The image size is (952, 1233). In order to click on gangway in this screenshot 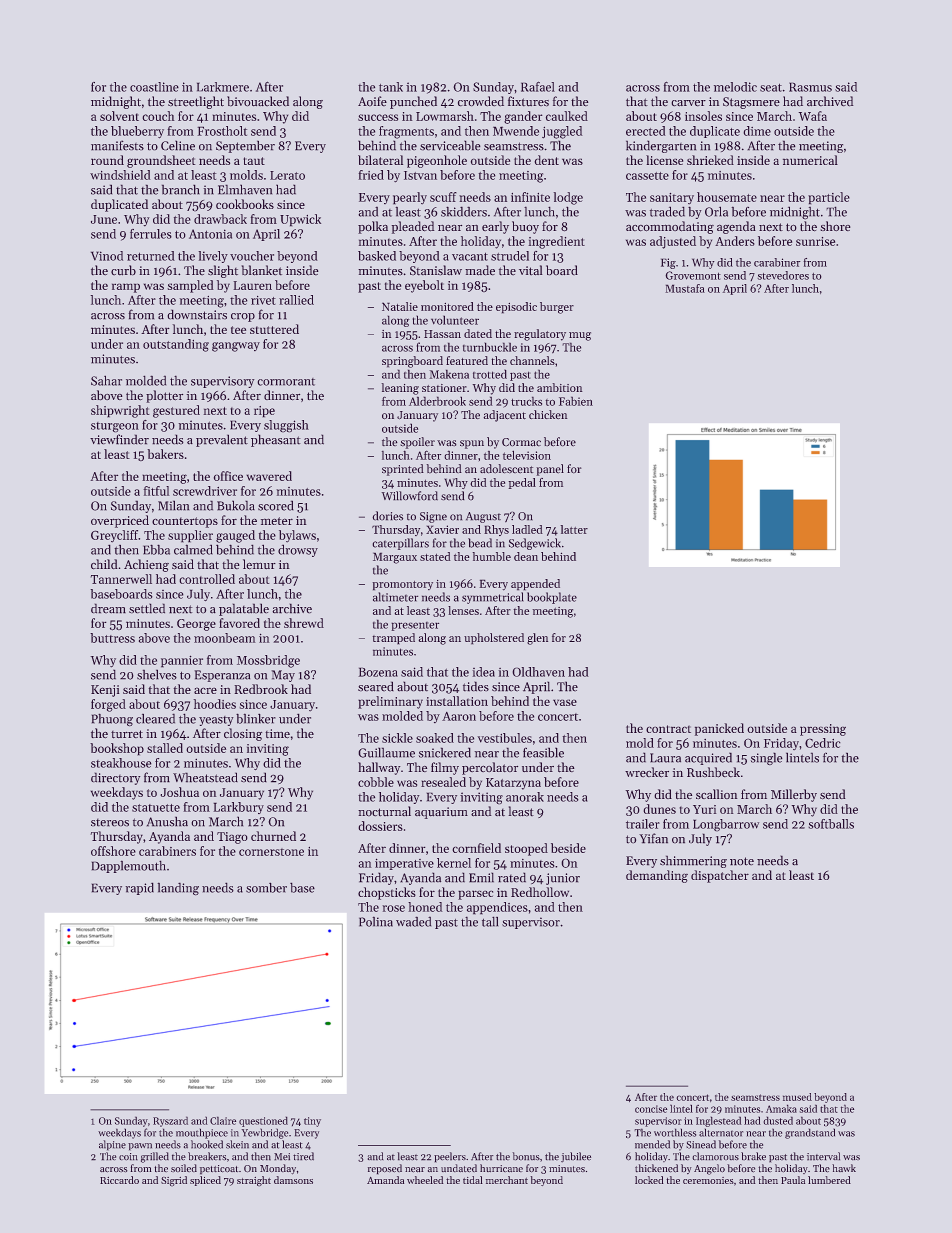, I will do `click(236, 347)`.
